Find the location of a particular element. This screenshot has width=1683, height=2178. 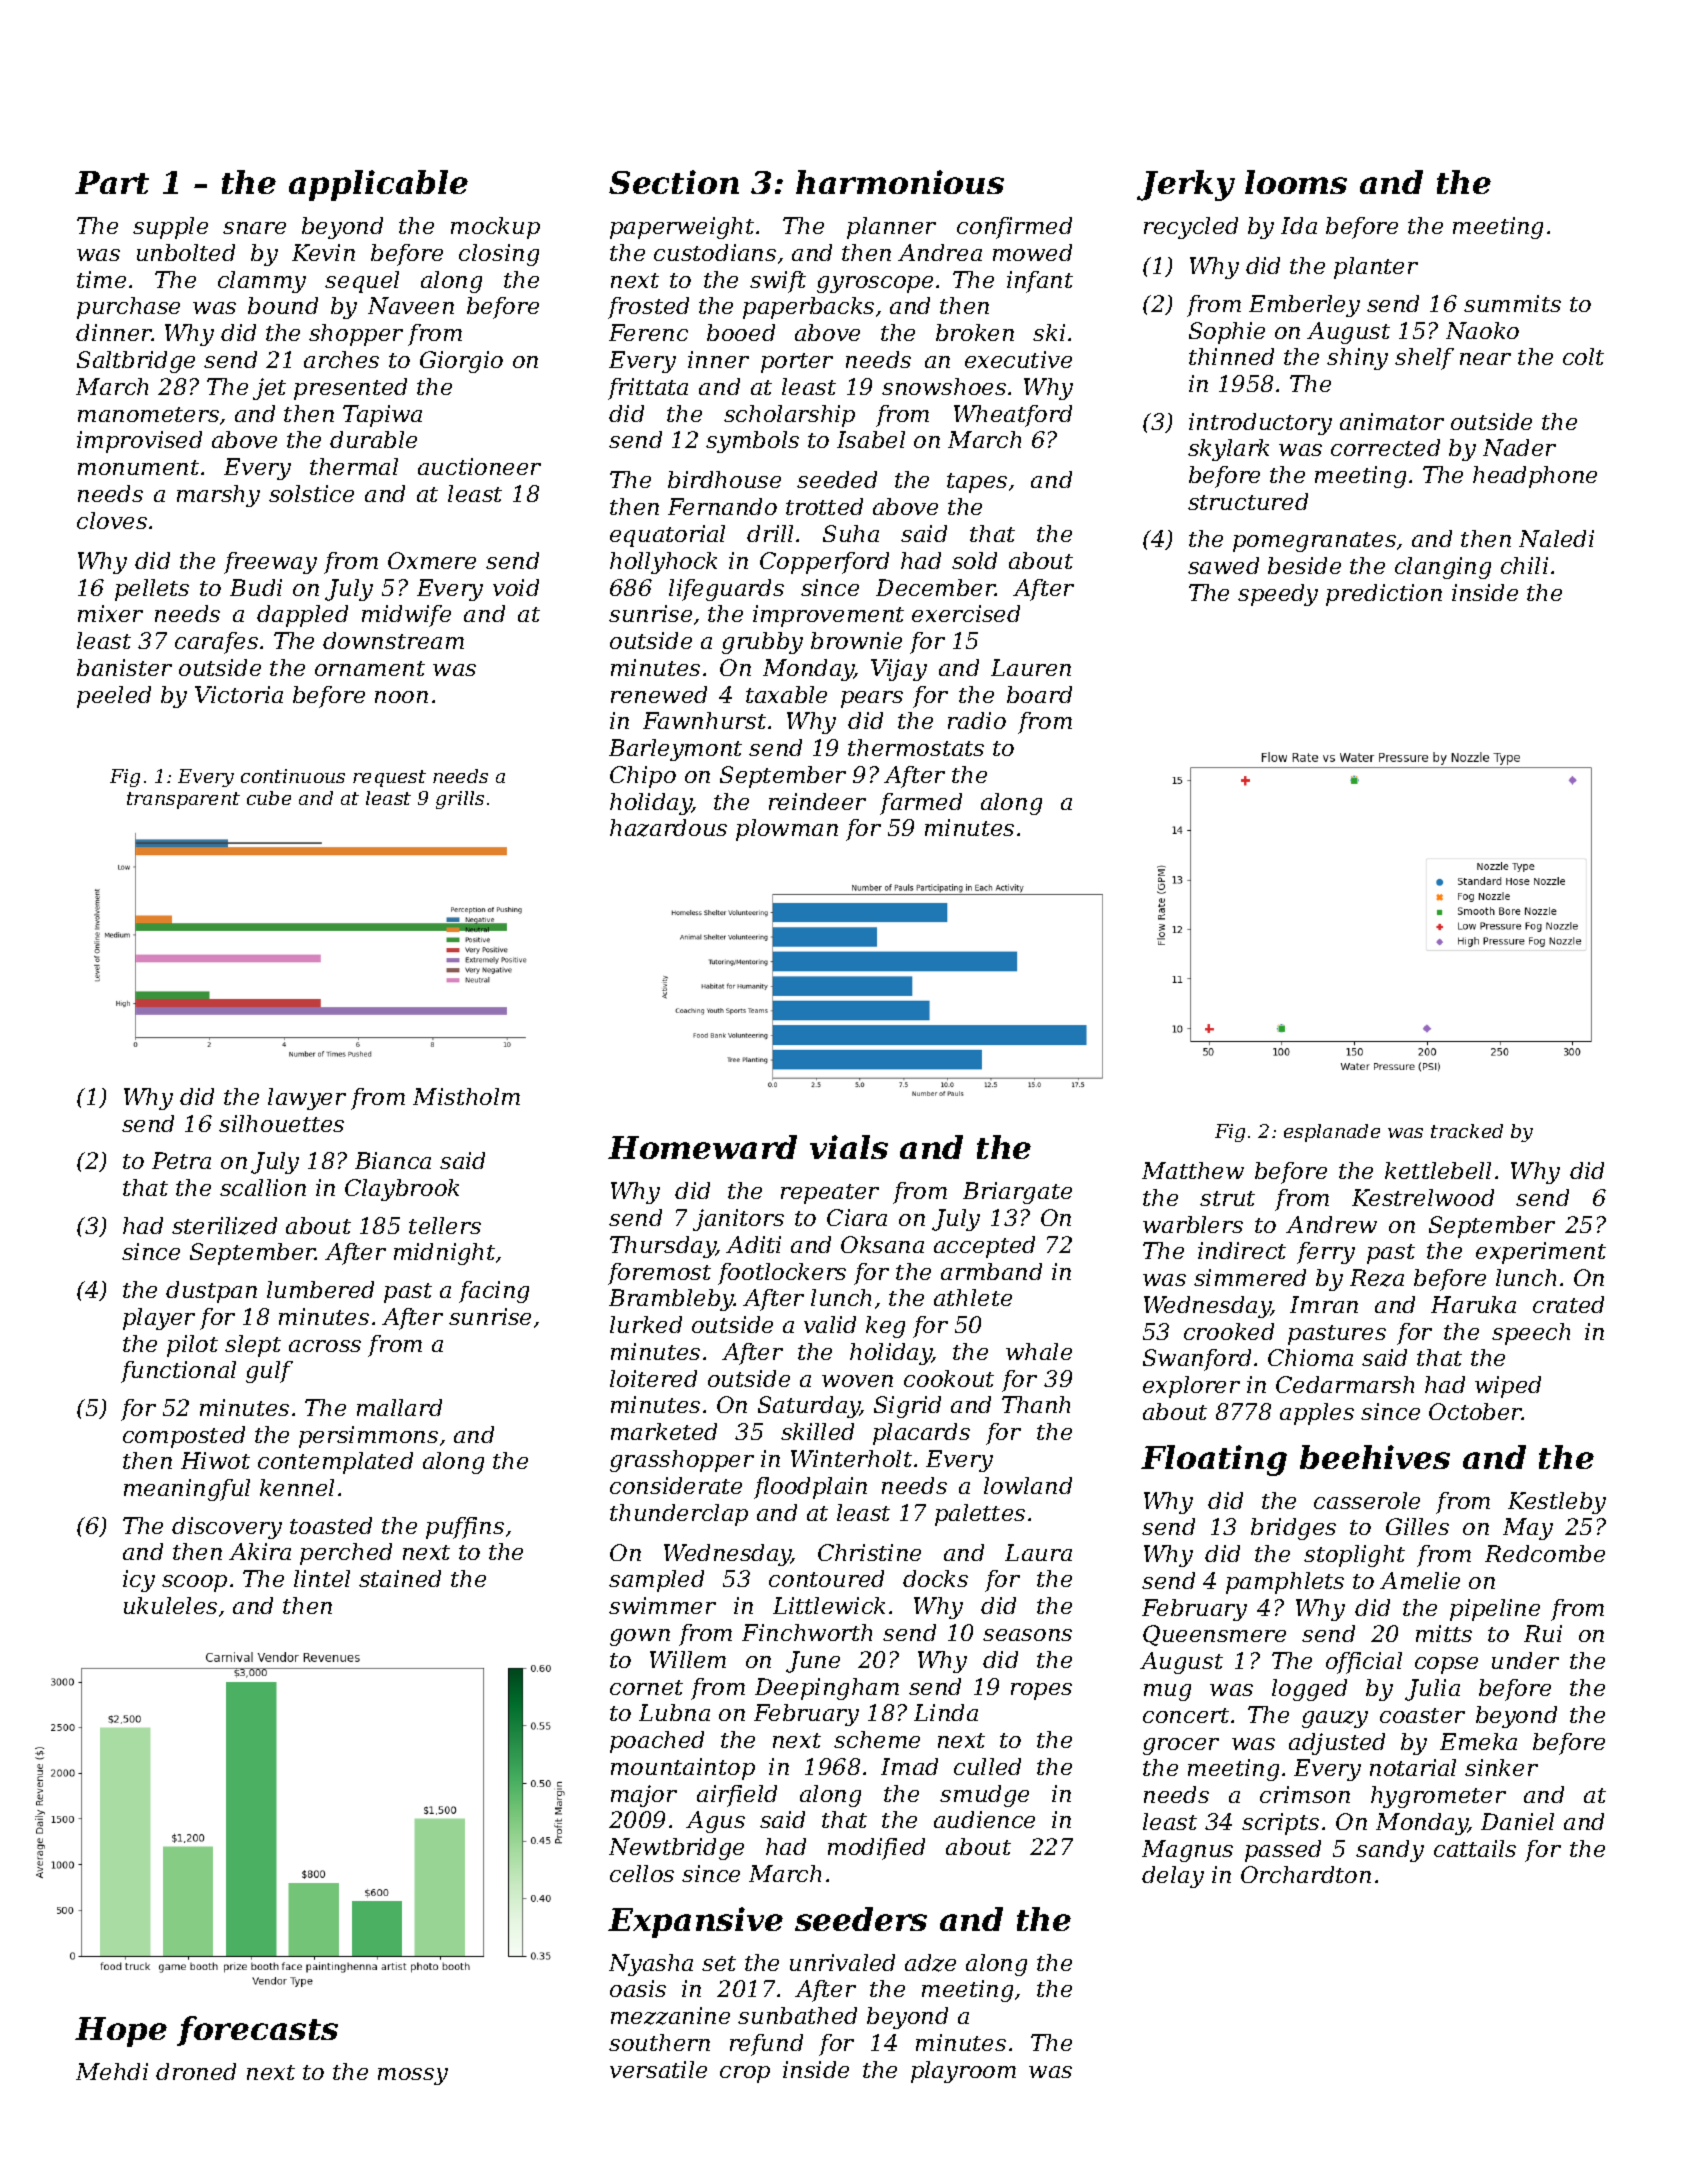

Mehdi is located at coordinates (112, 2071).
